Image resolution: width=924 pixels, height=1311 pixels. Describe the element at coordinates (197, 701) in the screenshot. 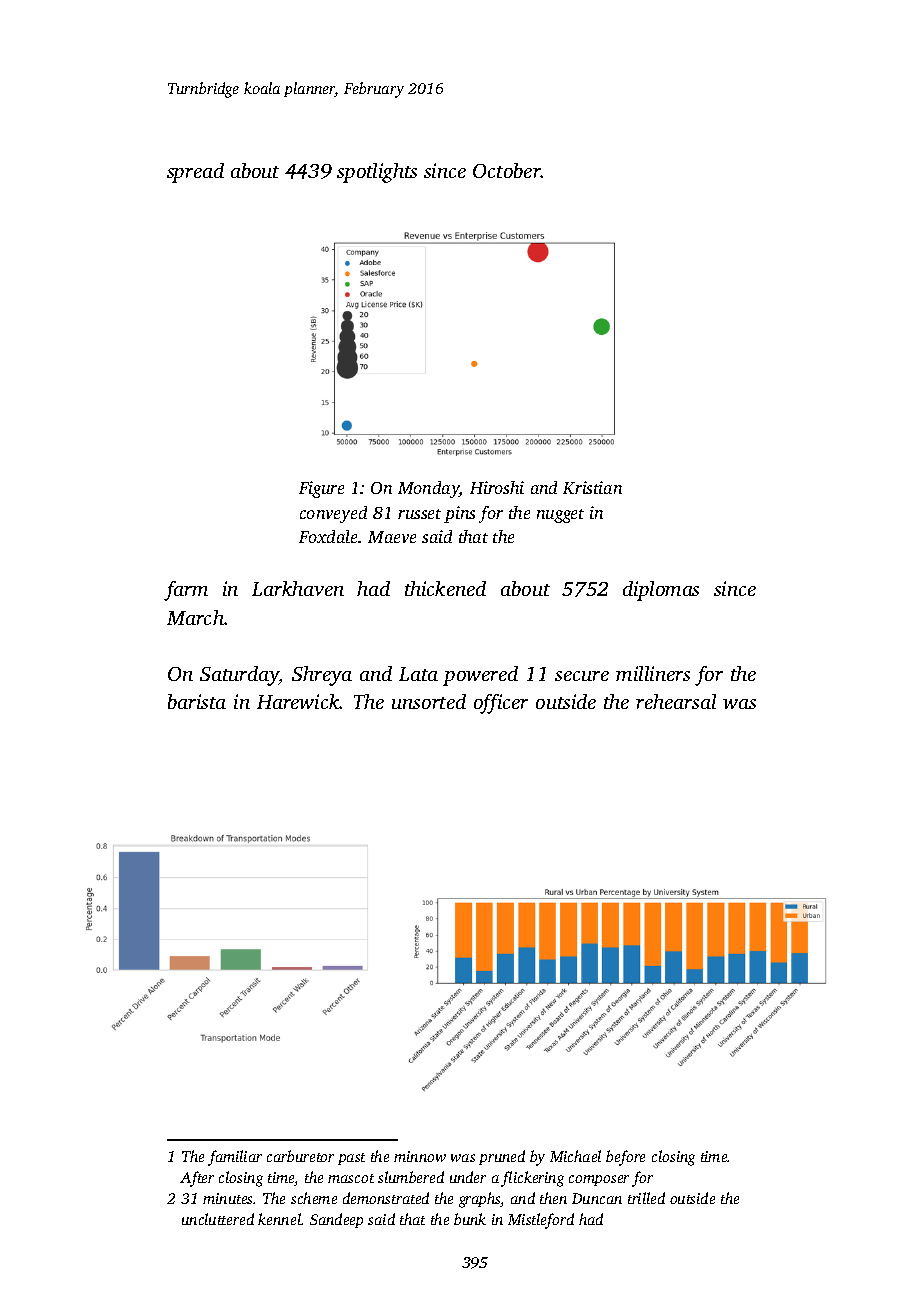

I see `barista` at that location.
